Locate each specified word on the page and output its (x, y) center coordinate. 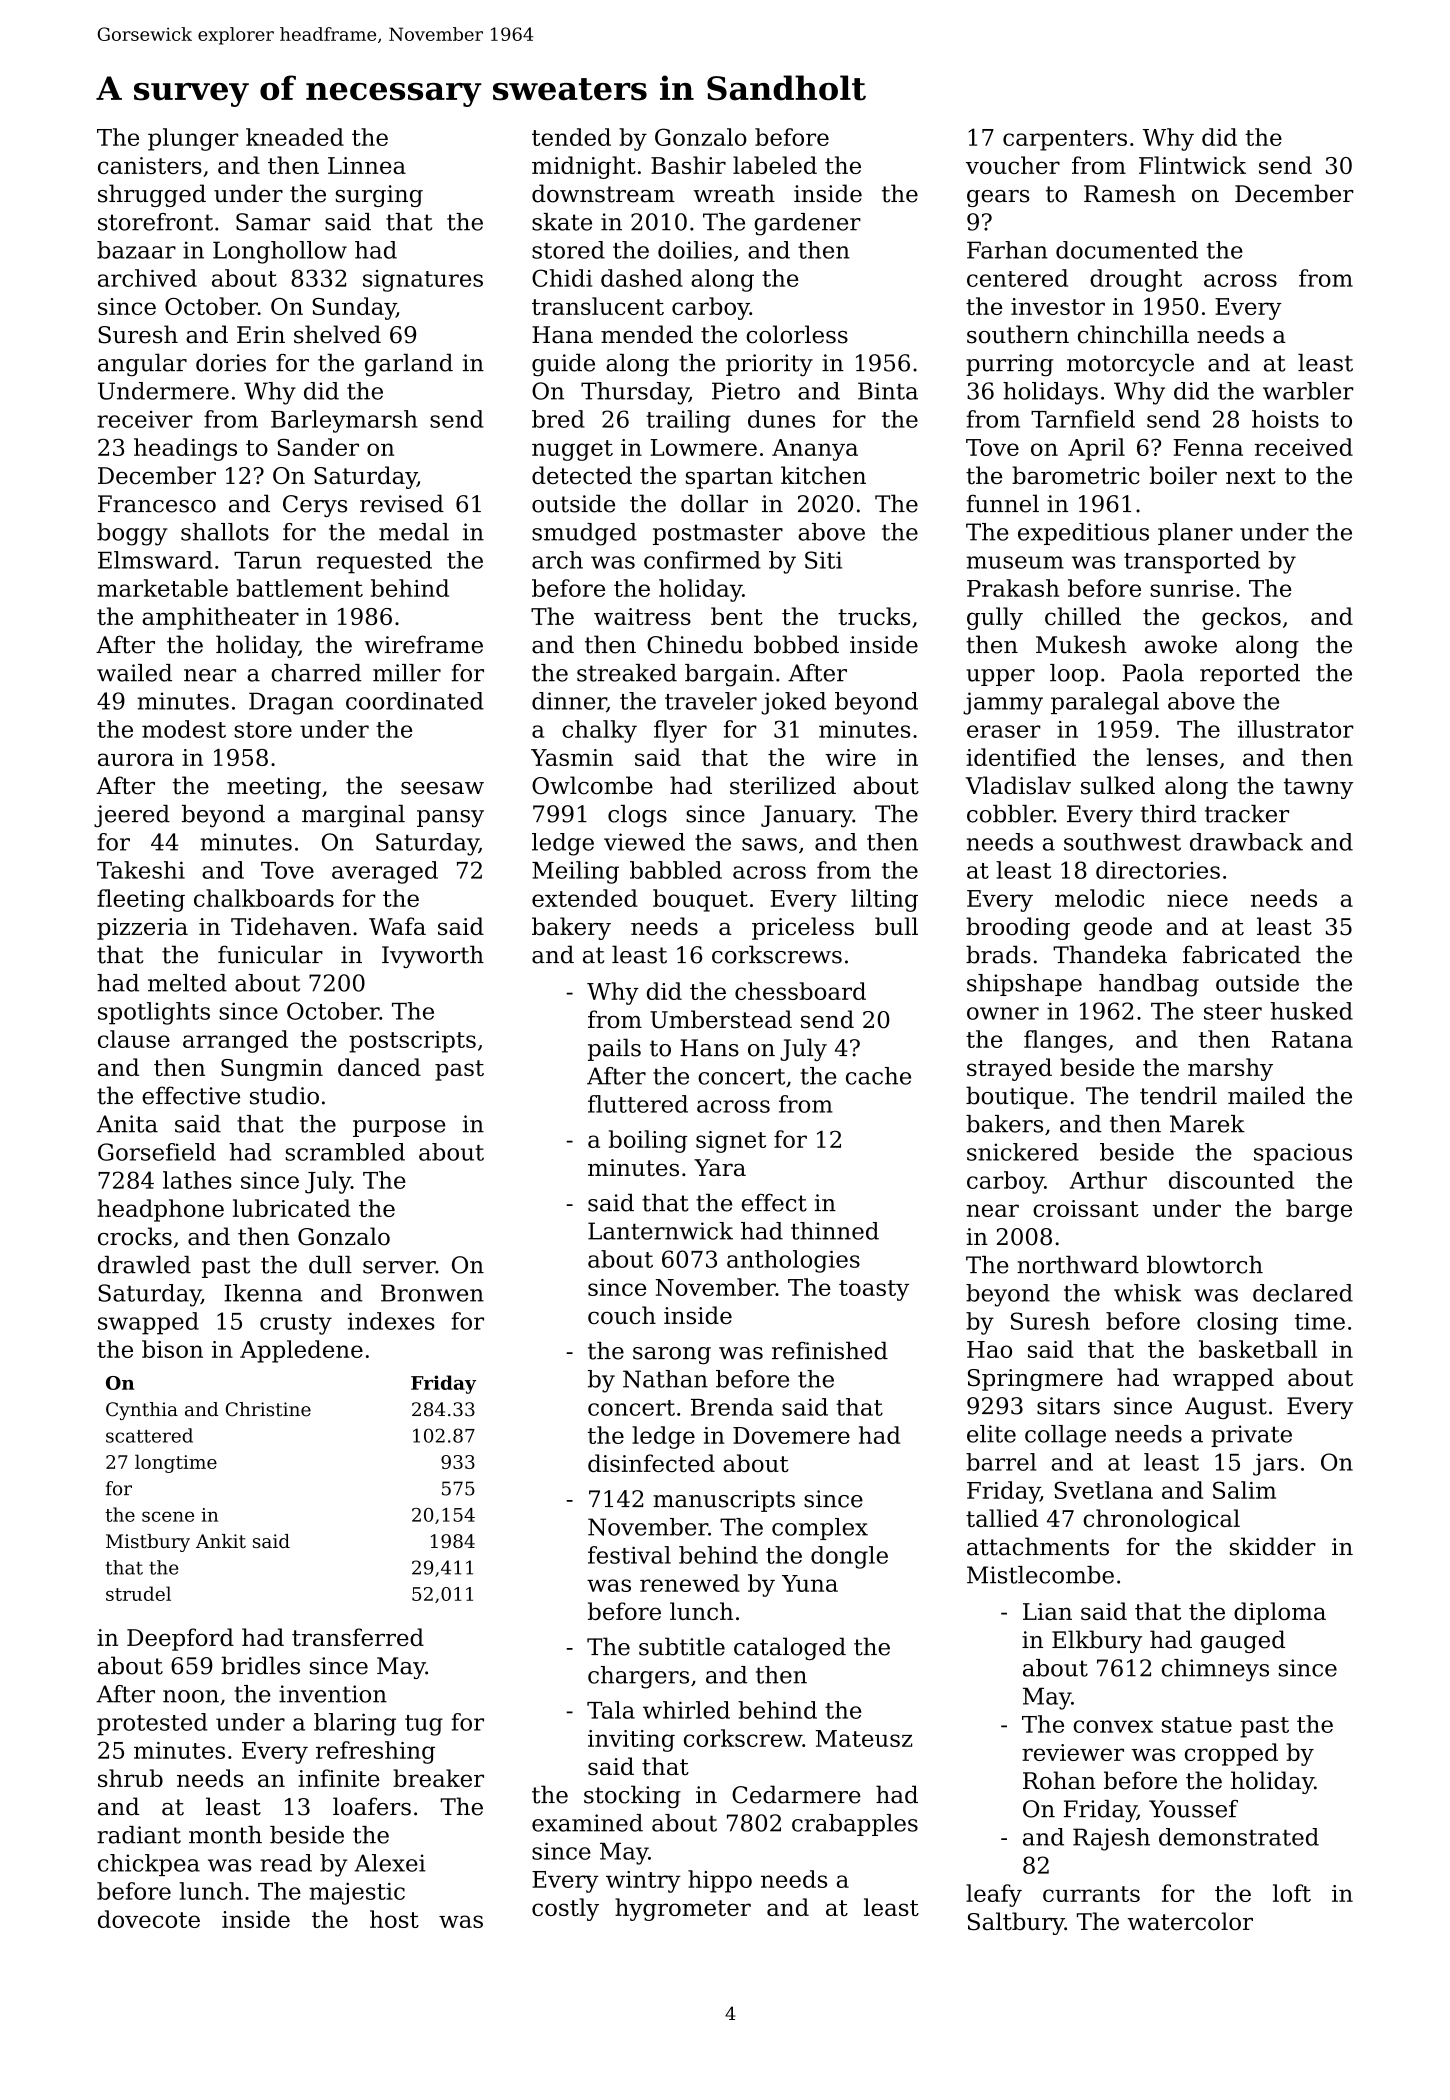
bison (172, 1349)
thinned (835, 1231)
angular (142, 365)
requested (374, 562)
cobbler (1010, 814)
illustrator (1296, 729)
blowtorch (1205, 1265)
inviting (631, 1741)
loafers (372, 1806)
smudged (584, 534)
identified (1021, 757)
